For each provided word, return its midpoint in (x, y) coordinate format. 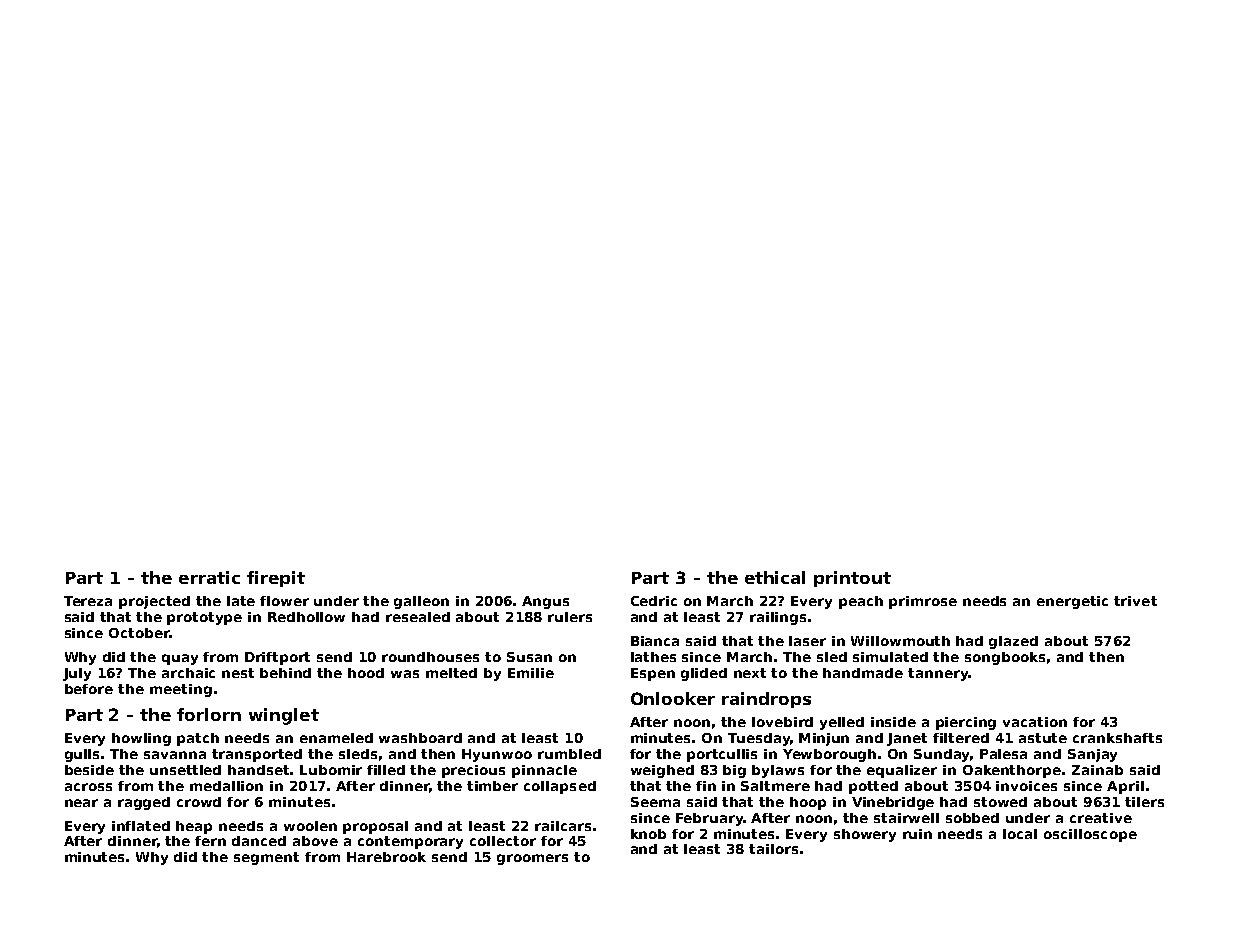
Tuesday (759, 739)
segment (266, 858)
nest (238, 673)
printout (852, 579)
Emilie (531, 673)
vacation (1035, 722)
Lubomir (331, 770)
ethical (775, 577)
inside (893, 722)
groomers (532, 859)
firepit (276, 579)
